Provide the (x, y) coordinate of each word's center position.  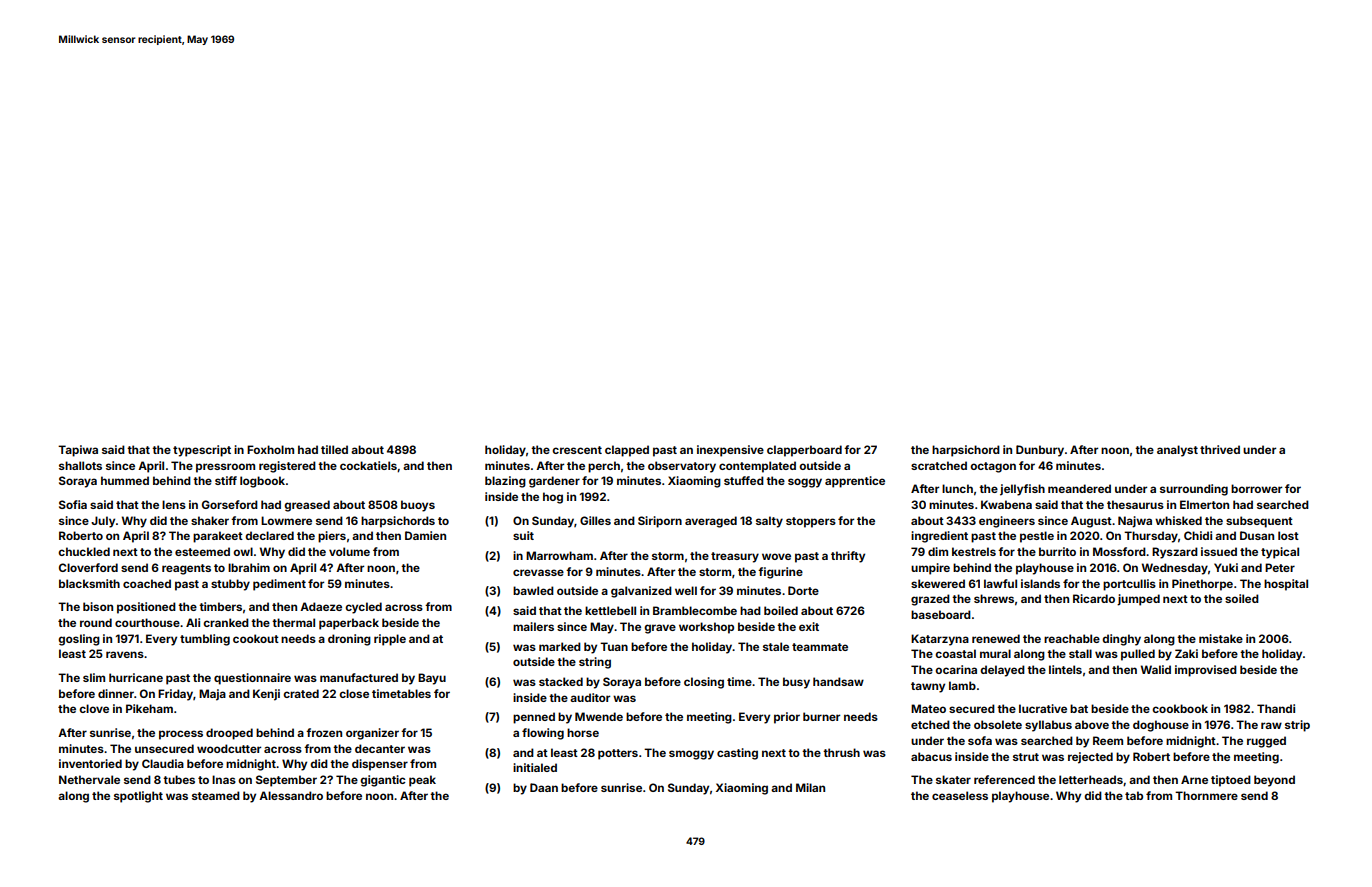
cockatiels (368, 465)
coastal (955, 653)
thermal (293, 622)
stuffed (744, 480)
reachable (1072, 638)
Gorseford (230, 504)
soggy (805, 483)
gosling (79, 640)
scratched (939, 465)
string (595, 663)
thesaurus (1135, 504)
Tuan (614, 646)
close (354, 693)
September (286, 781)
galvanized (641, 592)
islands (1040, 583)
